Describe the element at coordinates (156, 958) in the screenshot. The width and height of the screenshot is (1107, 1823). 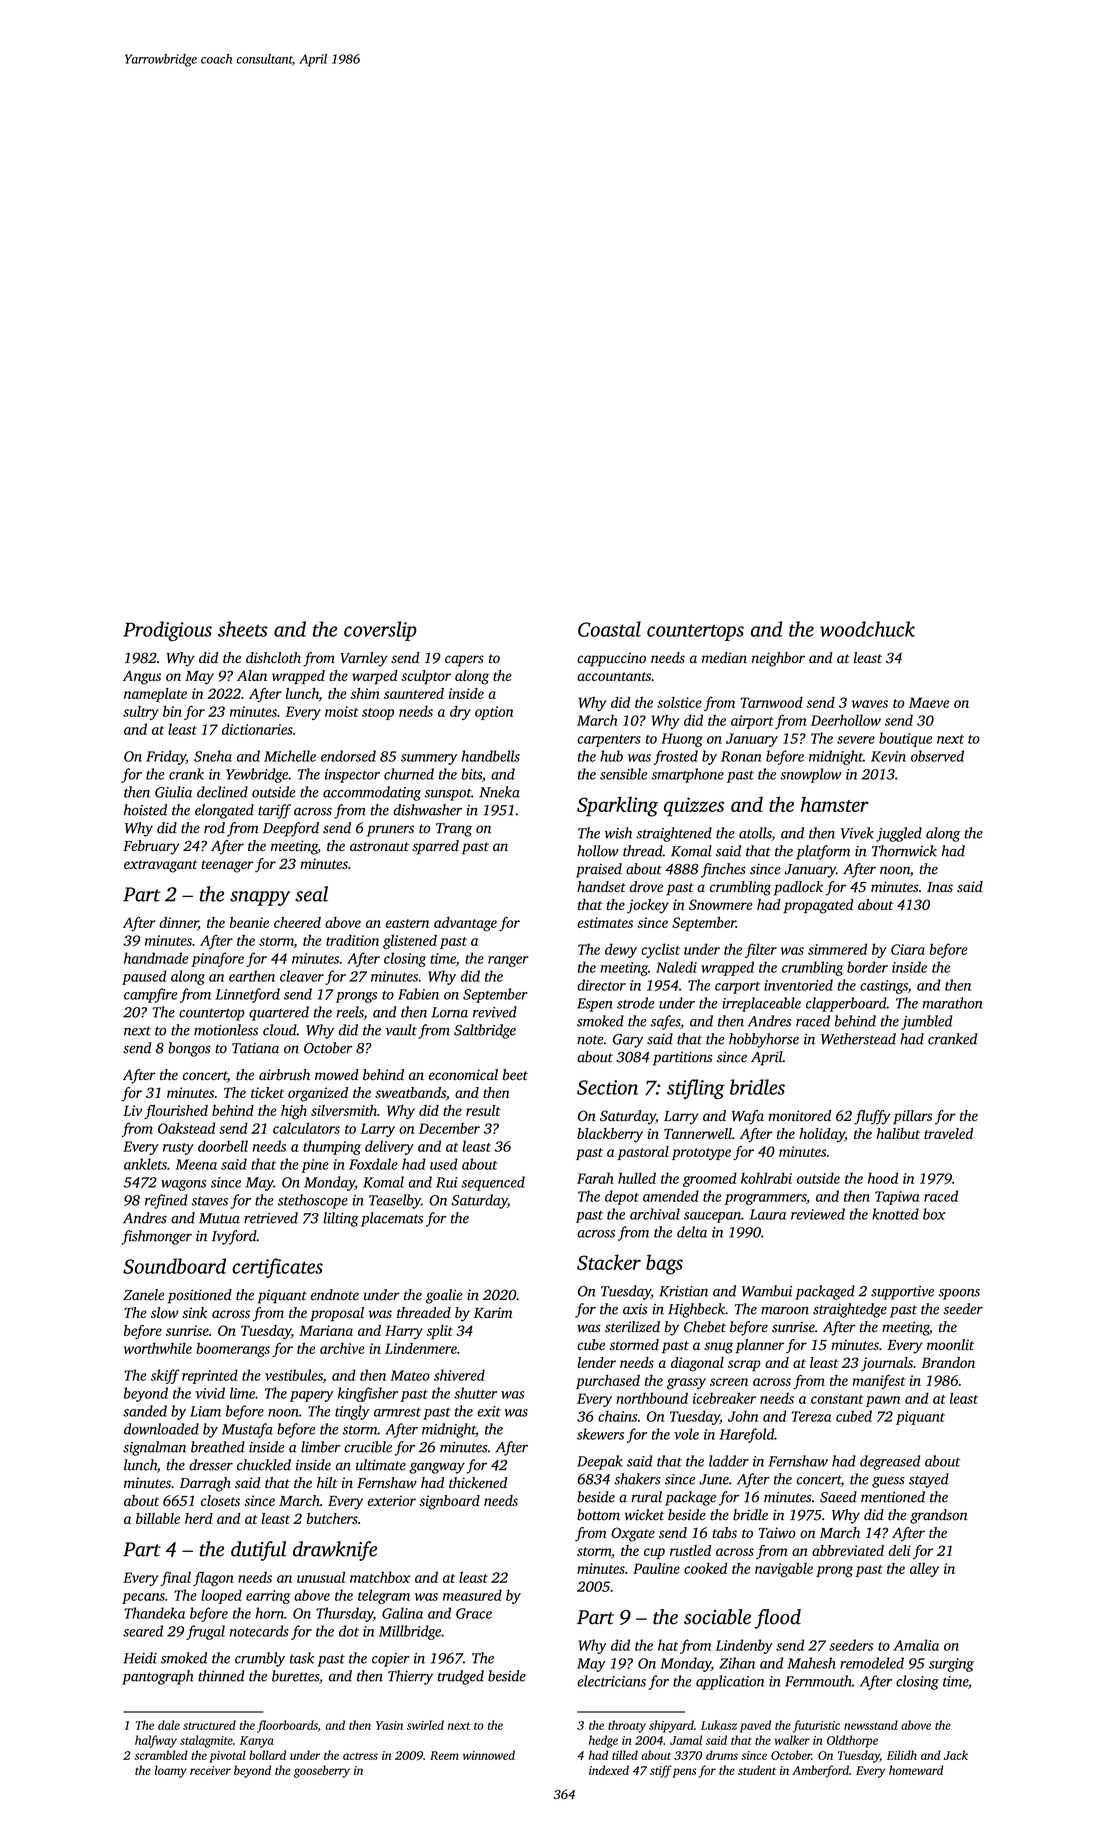
I see `handmade` at that location.
